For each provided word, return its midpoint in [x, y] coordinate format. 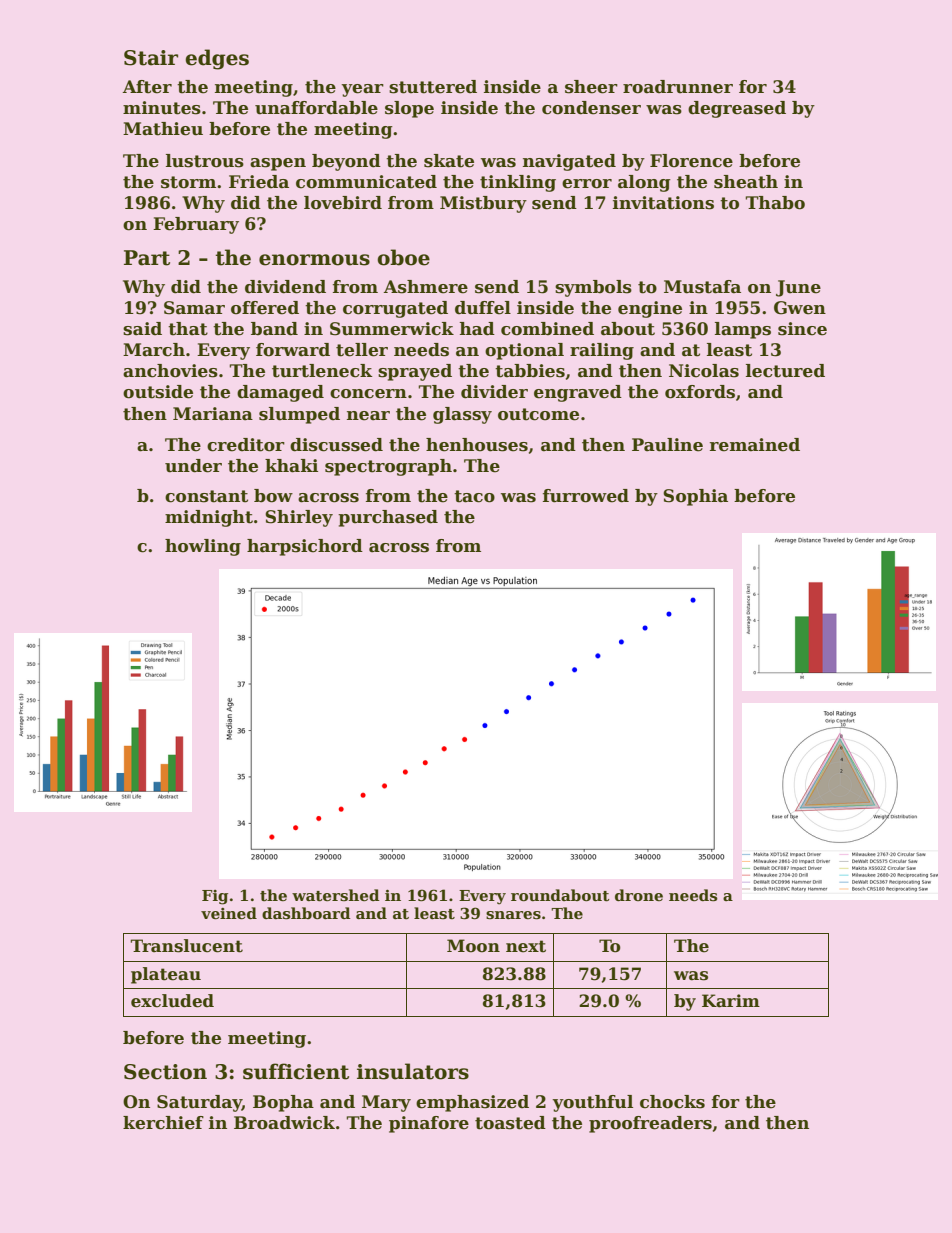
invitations [663, 203]
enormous [314, 260]
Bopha [283, 1103]
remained [755, 445]
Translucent [187, 946]
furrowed [586, 496]
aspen [278, 164]
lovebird [343, 203]
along [644, 183]
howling [203, 547]
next [526, 946]
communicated [366, 182]
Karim [731, 1001]
